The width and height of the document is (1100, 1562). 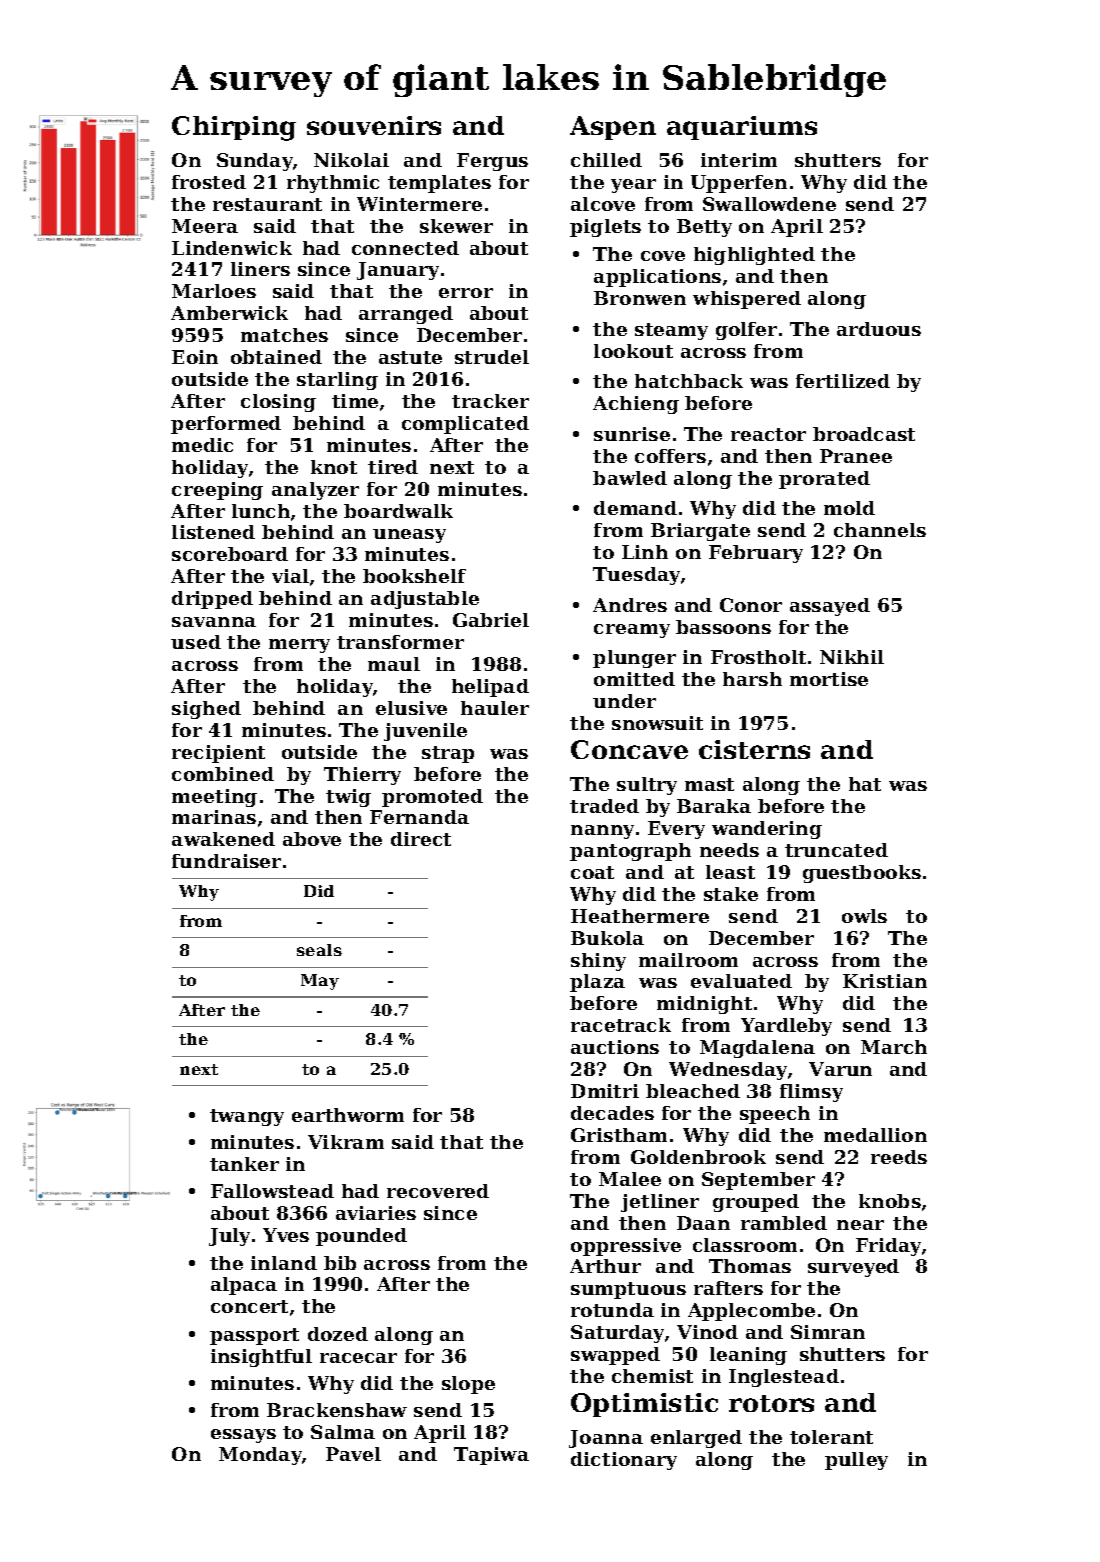 I want to click on combined, so click(x=223, y=774).
